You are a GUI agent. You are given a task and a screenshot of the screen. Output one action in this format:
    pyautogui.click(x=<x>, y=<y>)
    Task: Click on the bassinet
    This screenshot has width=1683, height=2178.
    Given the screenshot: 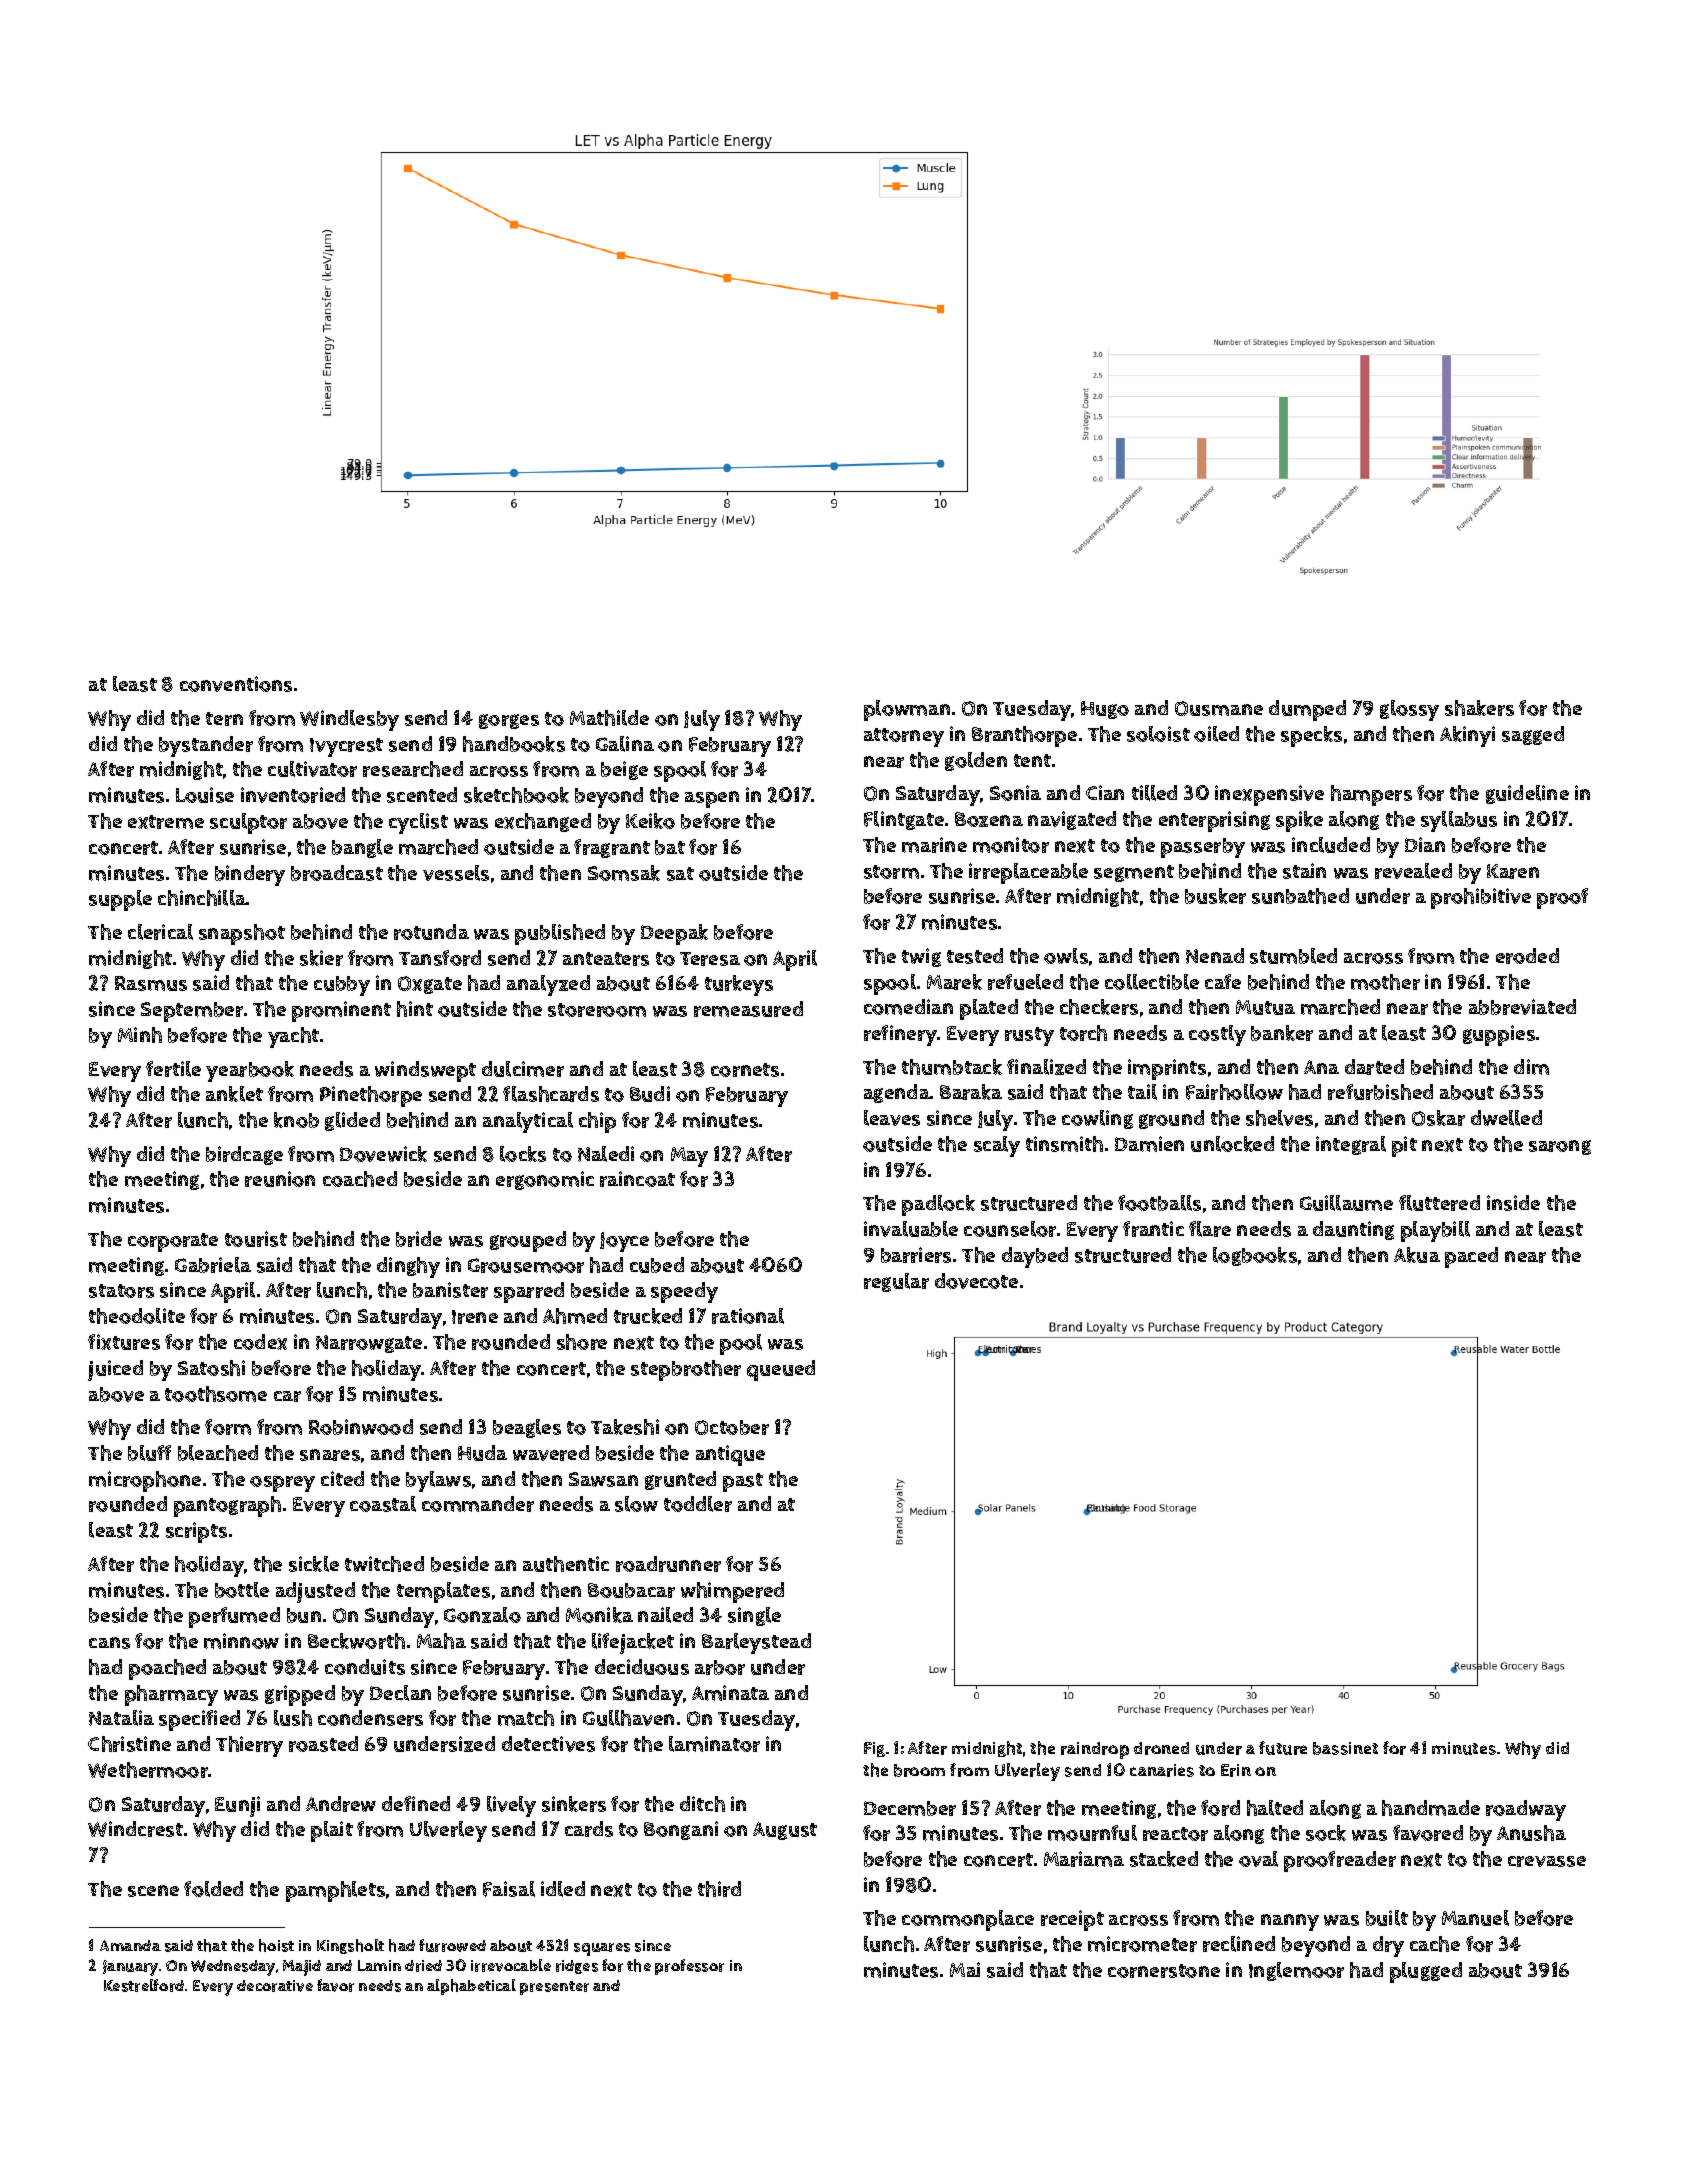 What is the action you would take?
    pyautogui.click(x=1345, y=1748)
